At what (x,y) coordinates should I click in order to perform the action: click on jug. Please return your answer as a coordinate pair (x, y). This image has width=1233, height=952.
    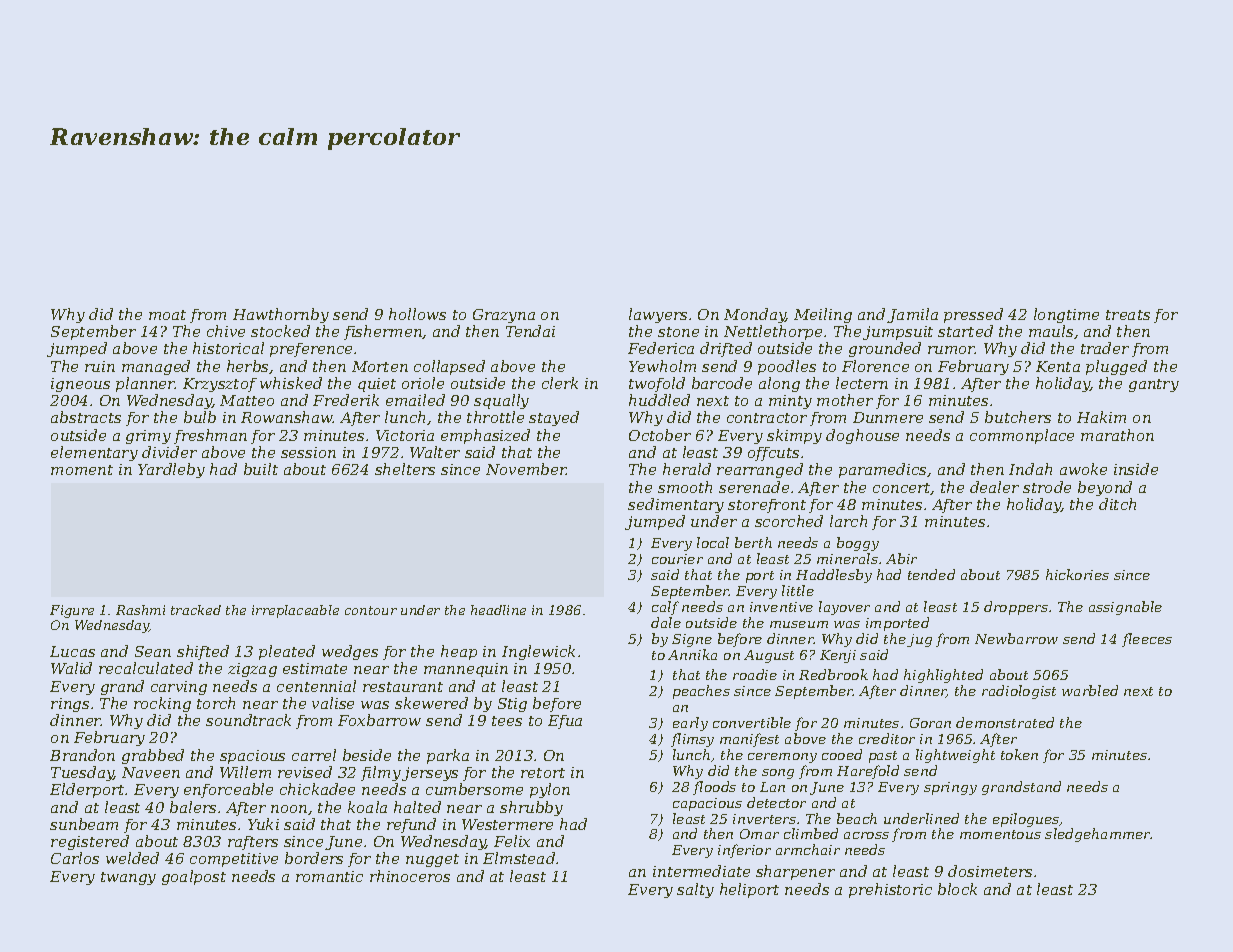
    Looking at the image, I should click on (919, 640).
